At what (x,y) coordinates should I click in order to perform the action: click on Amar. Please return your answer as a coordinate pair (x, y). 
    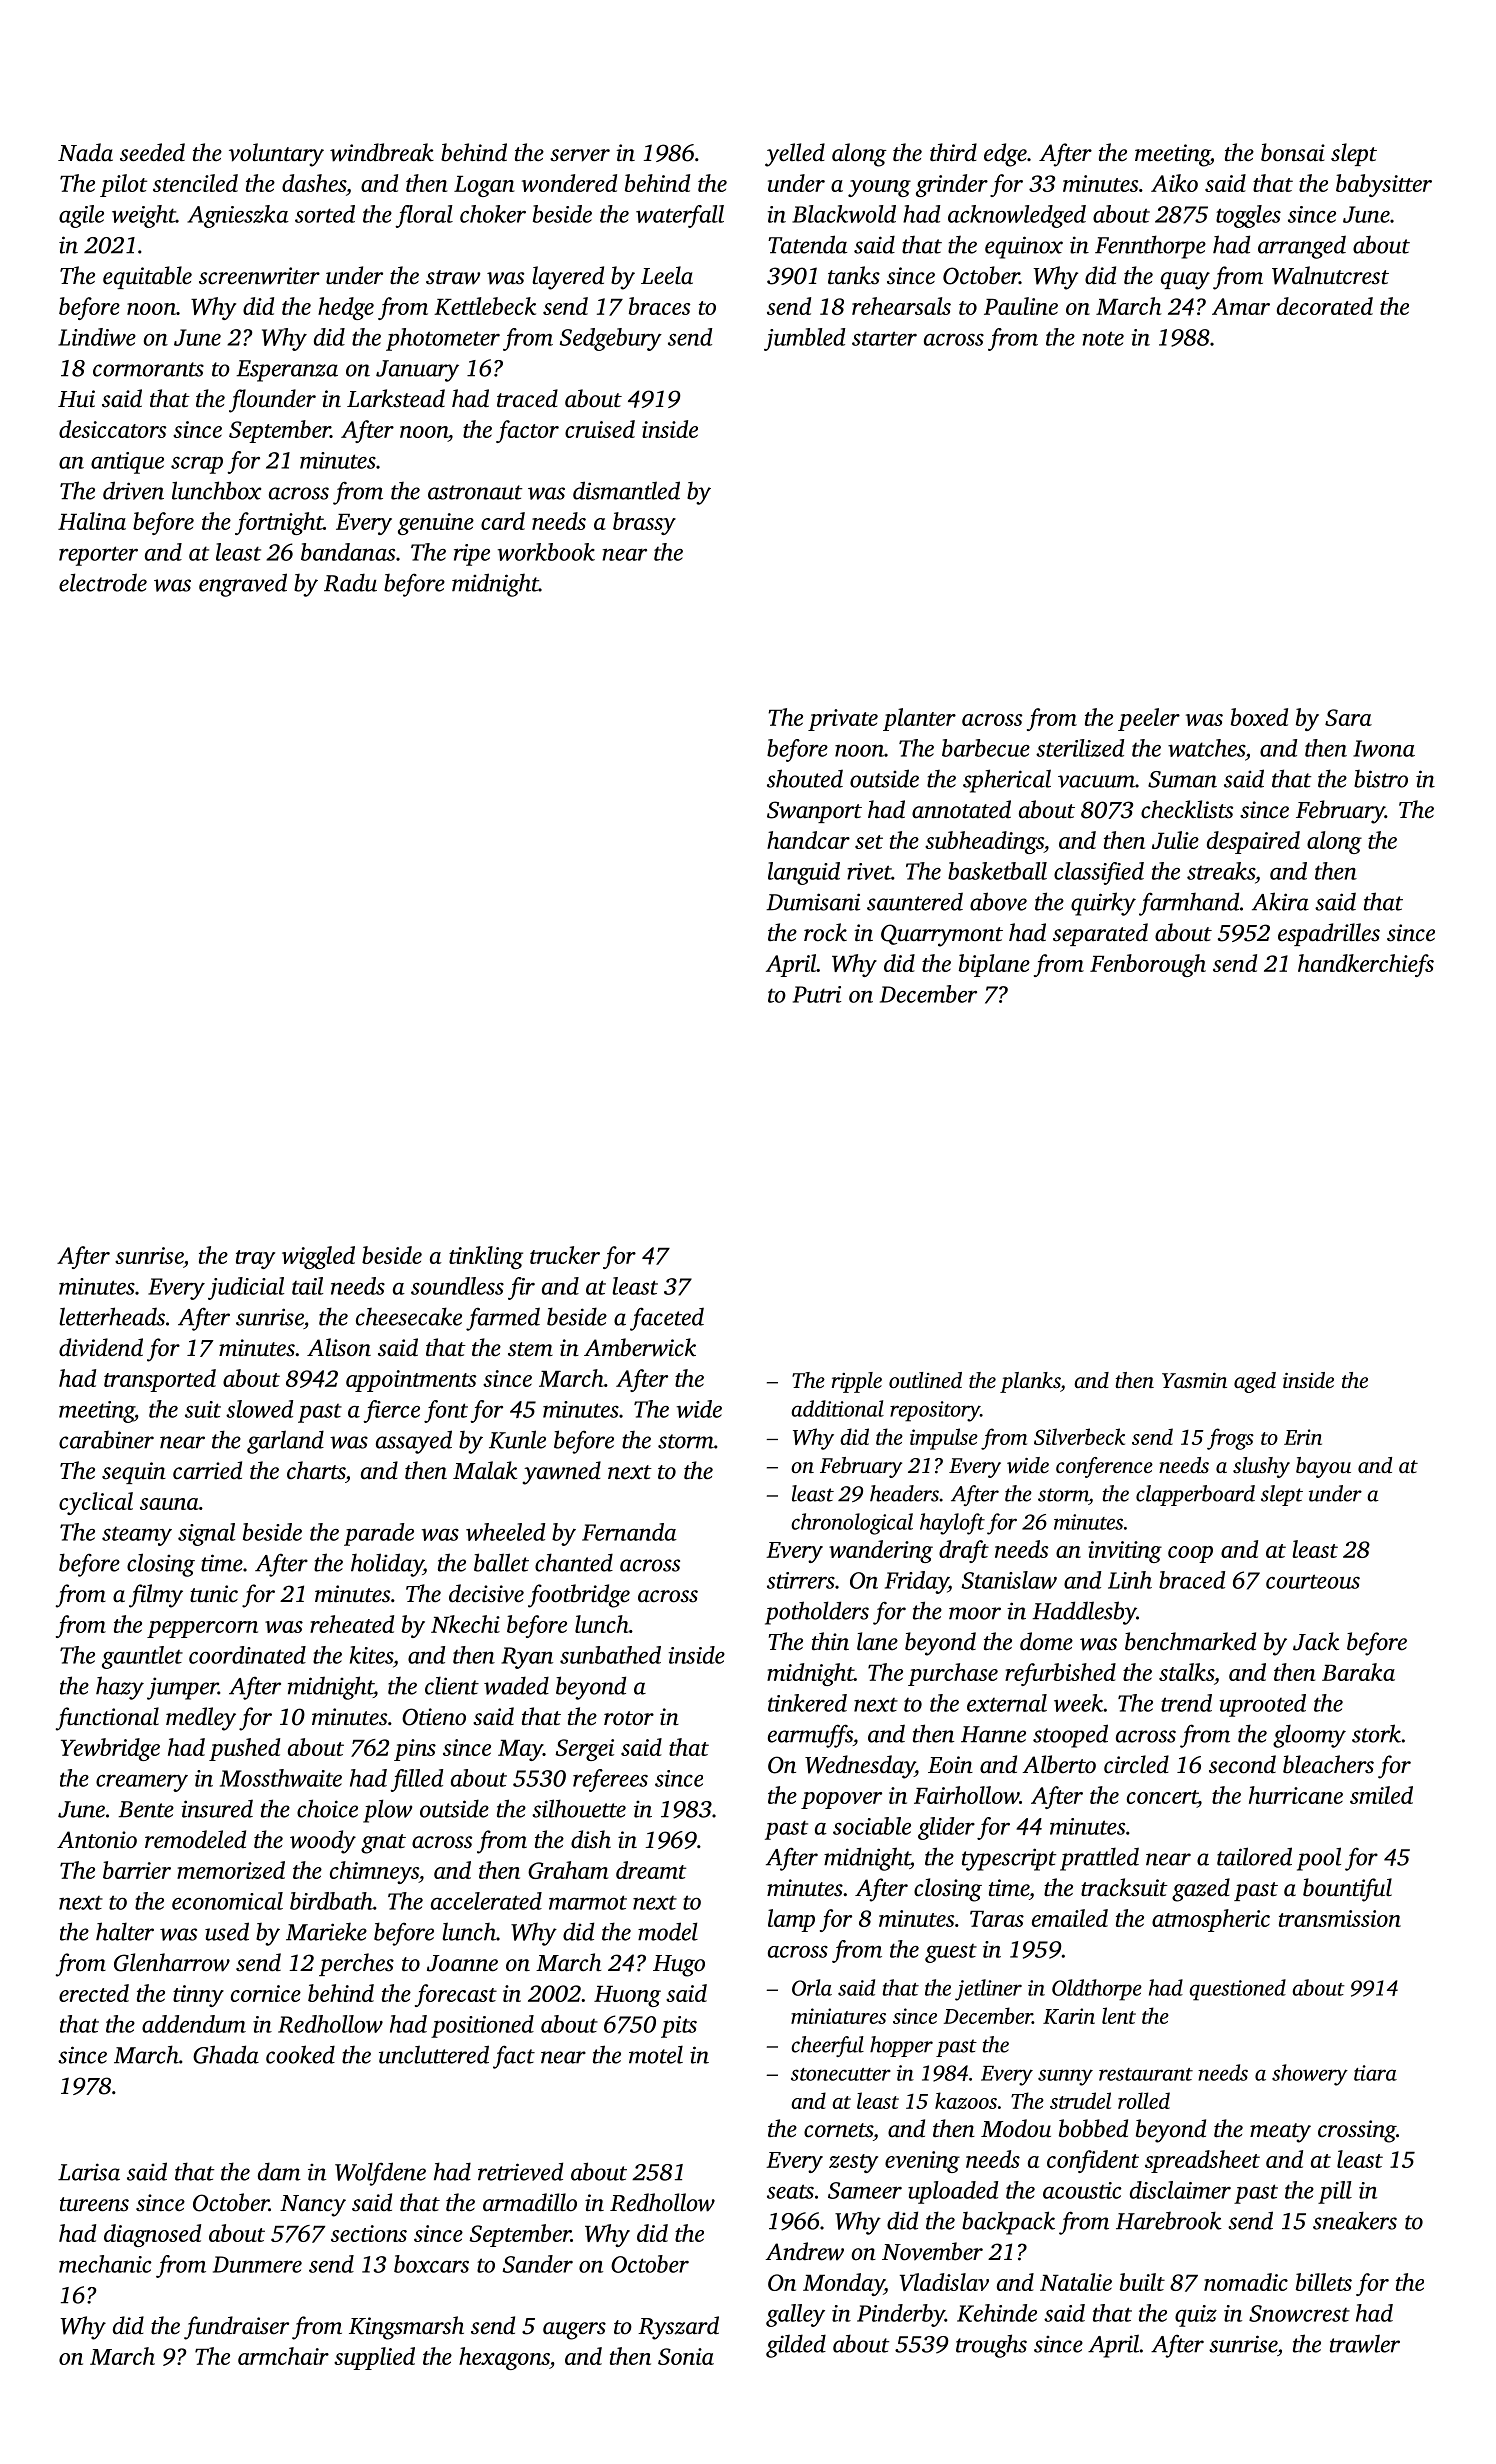
    Looking at the image, I should click on (1241, 306).
